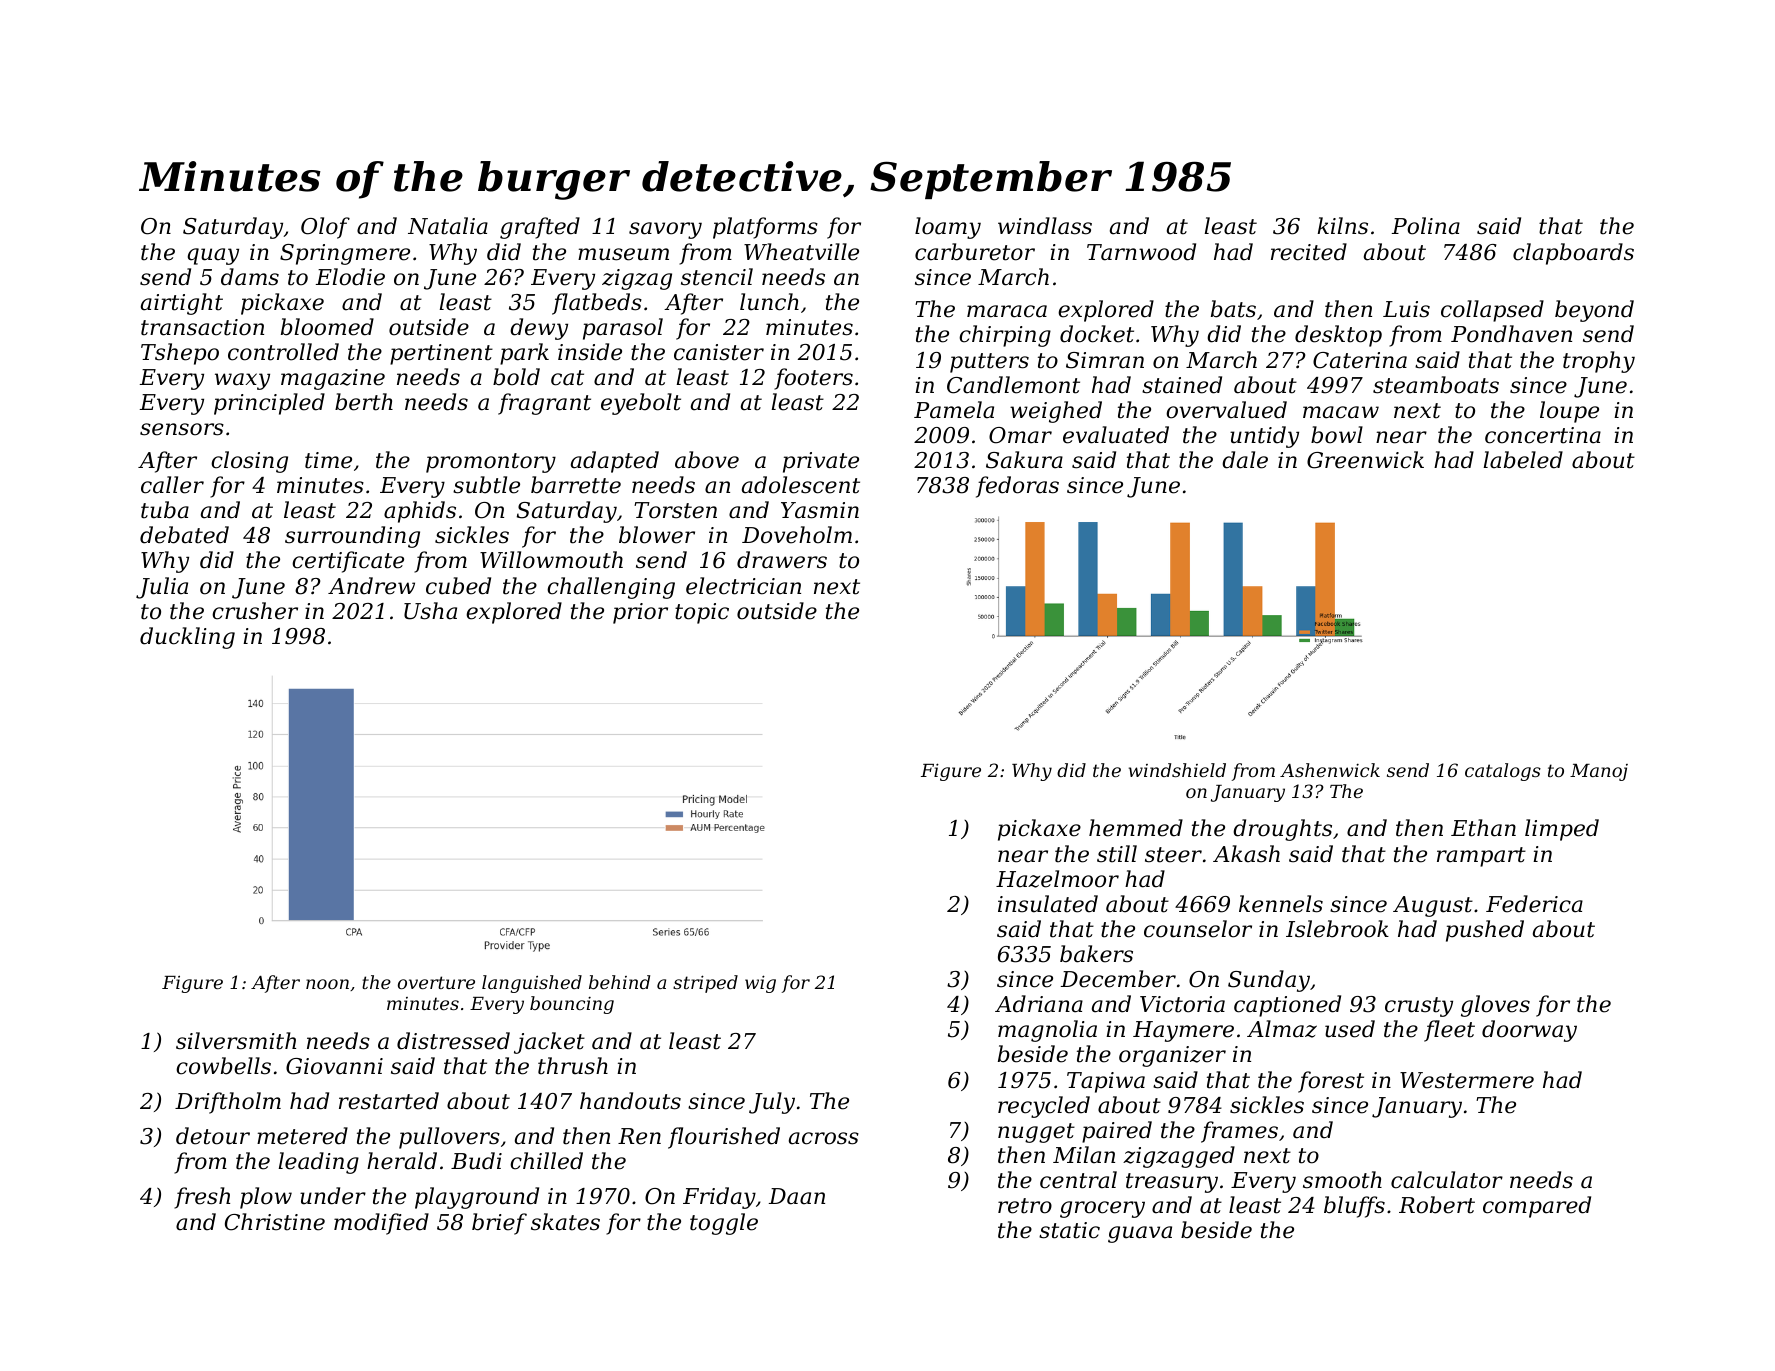  Describe the element at coordinates (1025, 1206) in the screenshot. I see `retro` at that location.
